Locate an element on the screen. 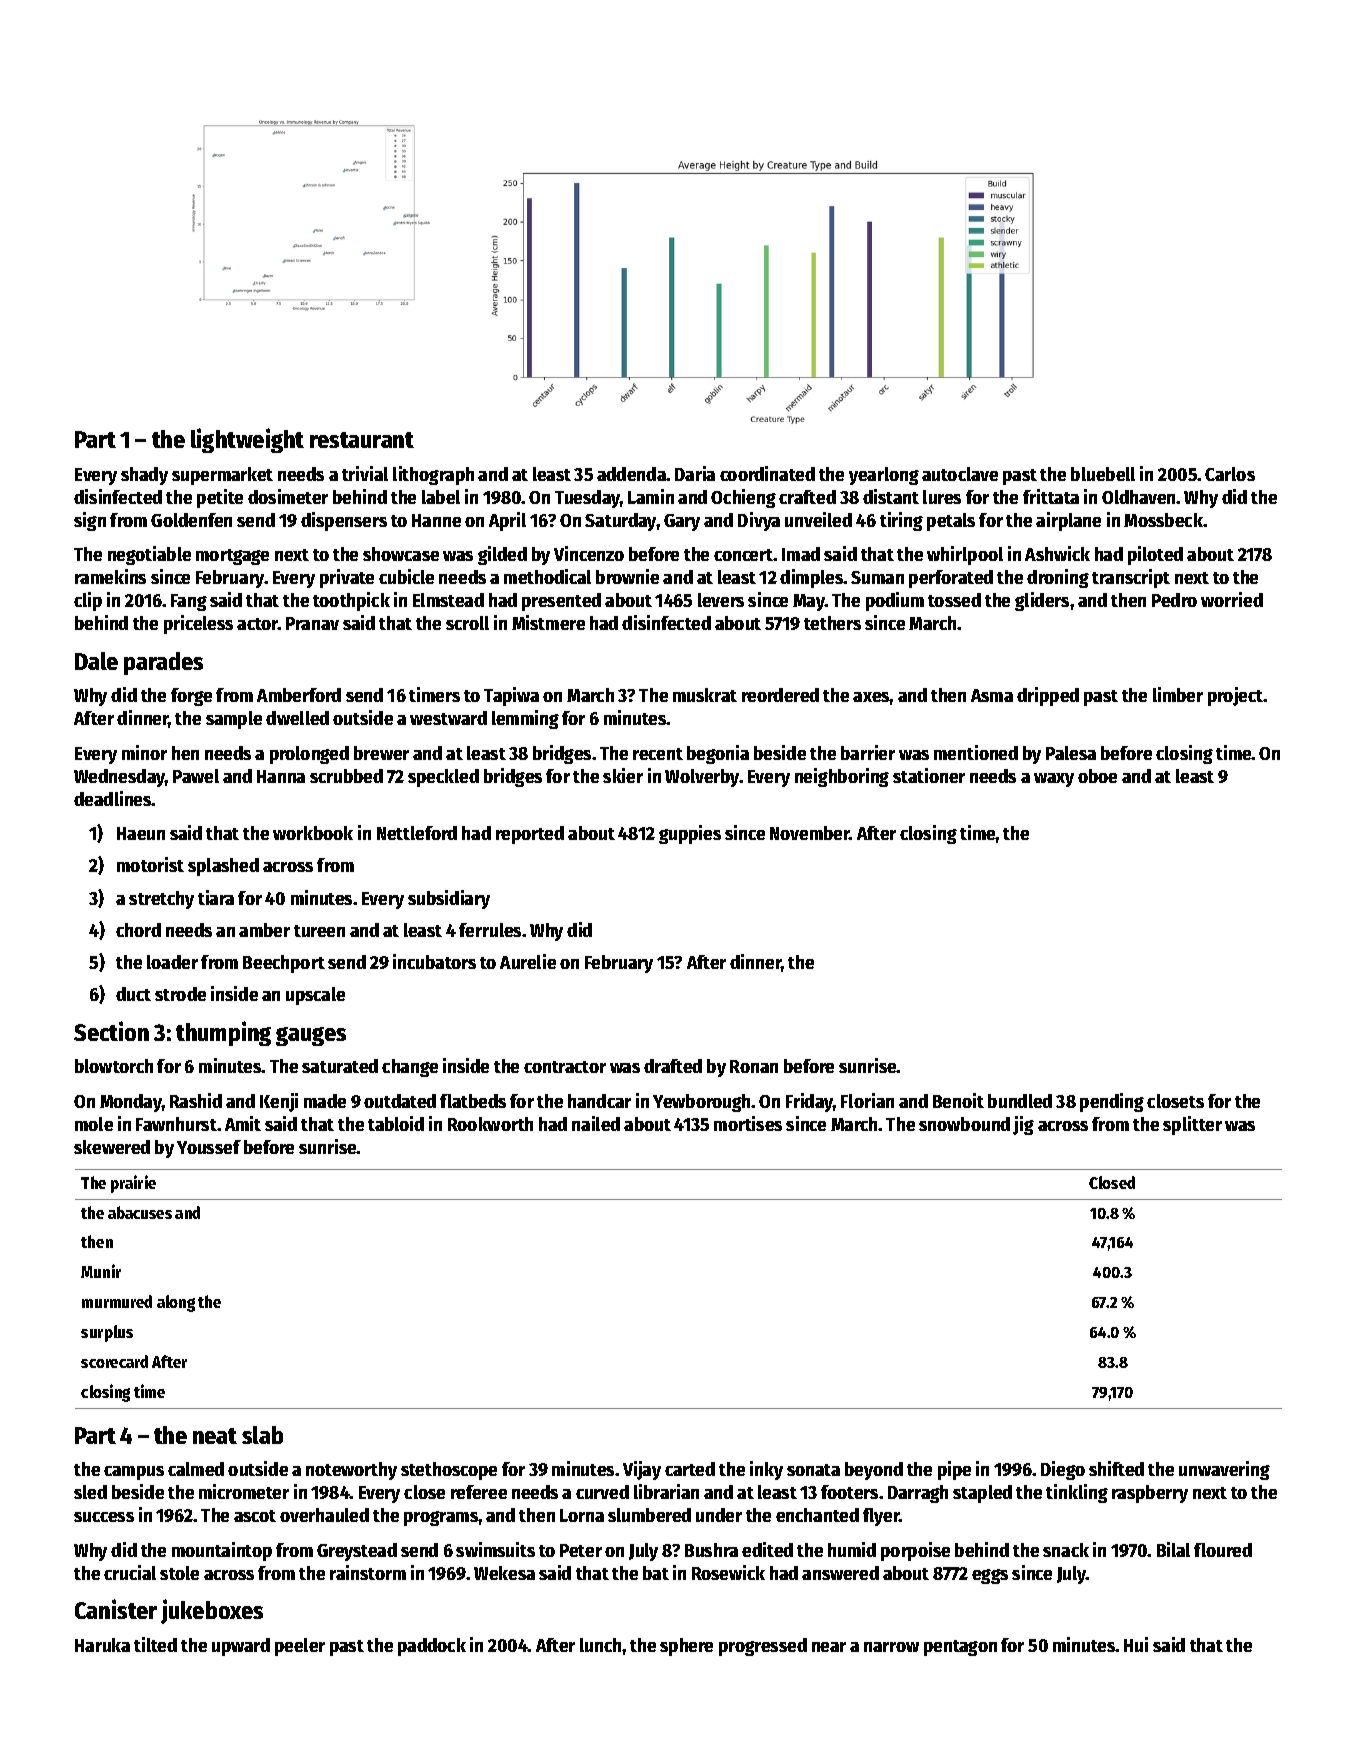 This screenshot has width=1357, height=1755. splitter is located at coordinates (1192, 1125).
